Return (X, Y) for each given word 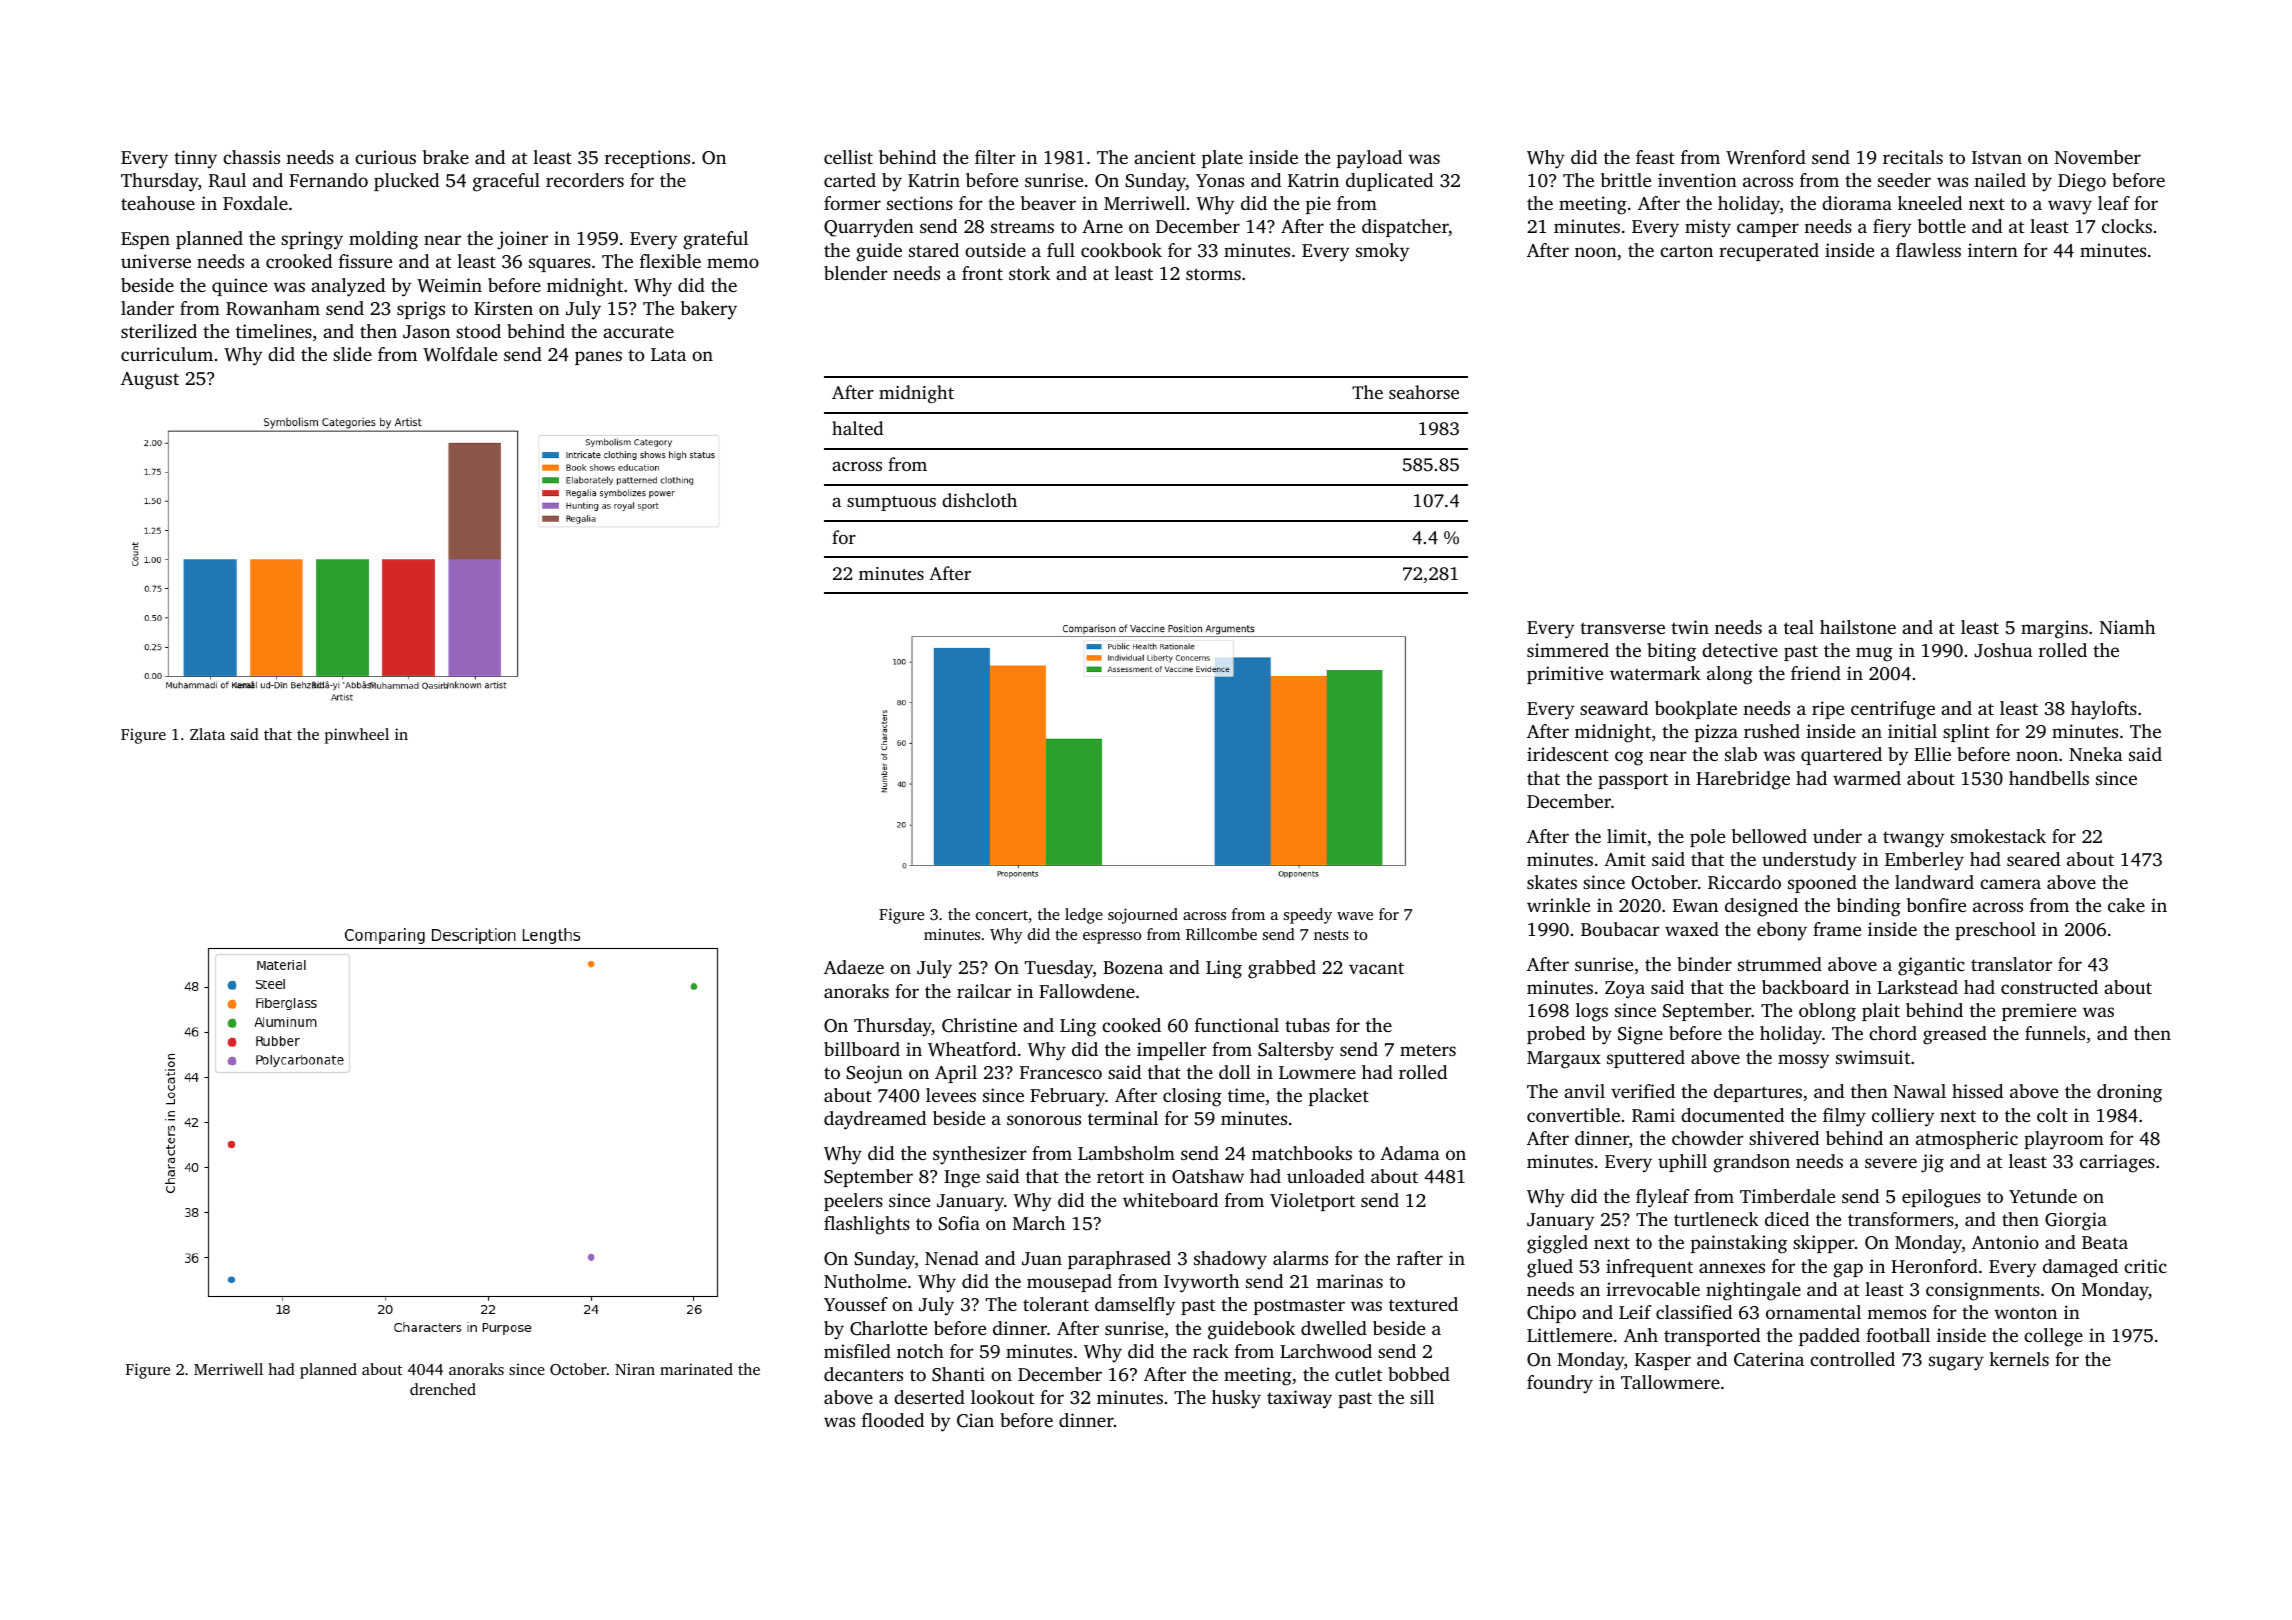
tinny (195, 159)
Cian (975, 1420)
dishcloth (979, 500)
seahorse (1424, 392)
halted (857, 428)
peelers (853, 1202)
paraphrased (1119, 1260)
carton (1686, 251)
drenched (443, 1389)
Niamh (2127, 627)
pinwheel (357, 736)
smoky (1382, 252)
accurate (638, 332)
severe (1891, 1163)
